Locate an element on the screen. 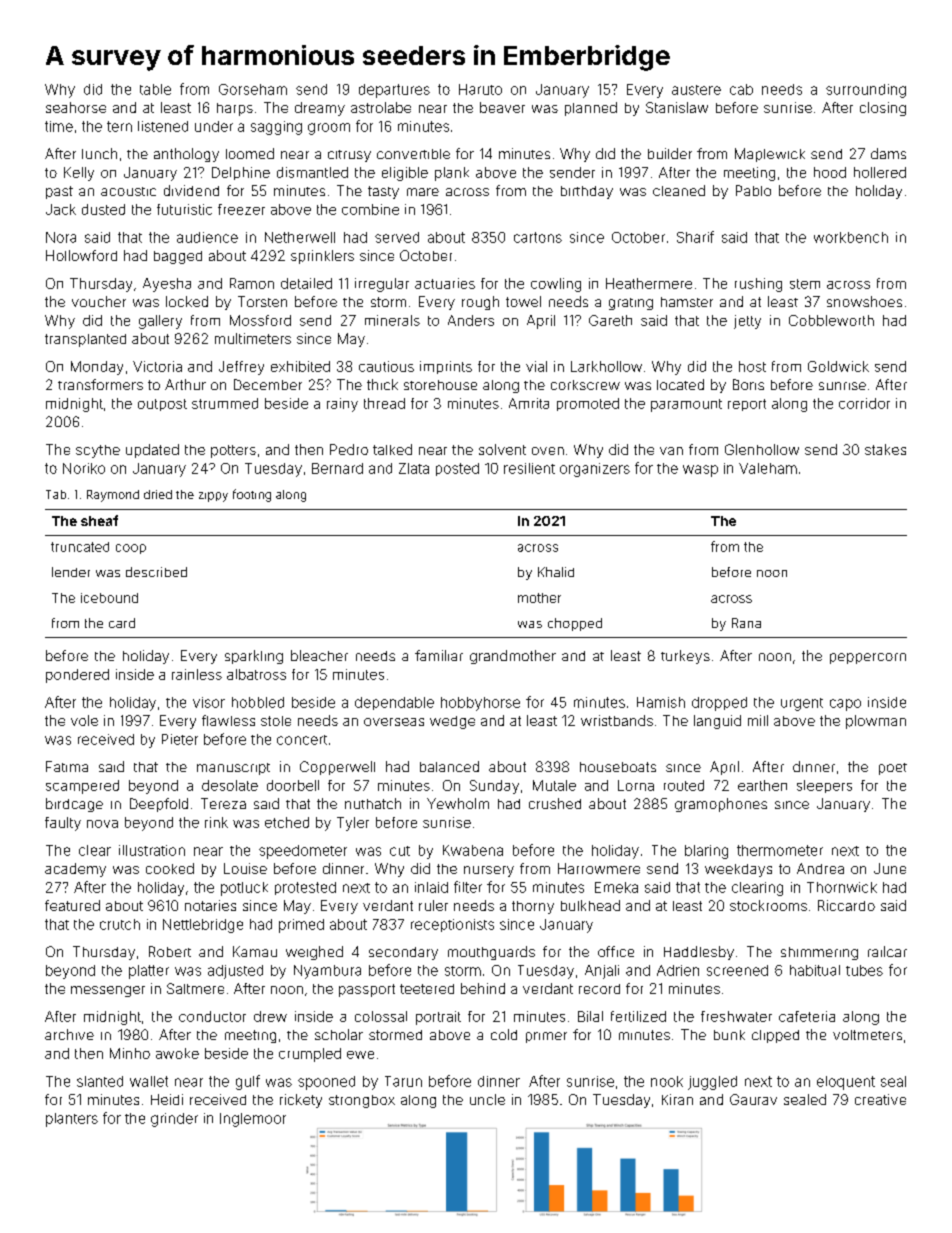  record is located at coordinates (599, 989).
